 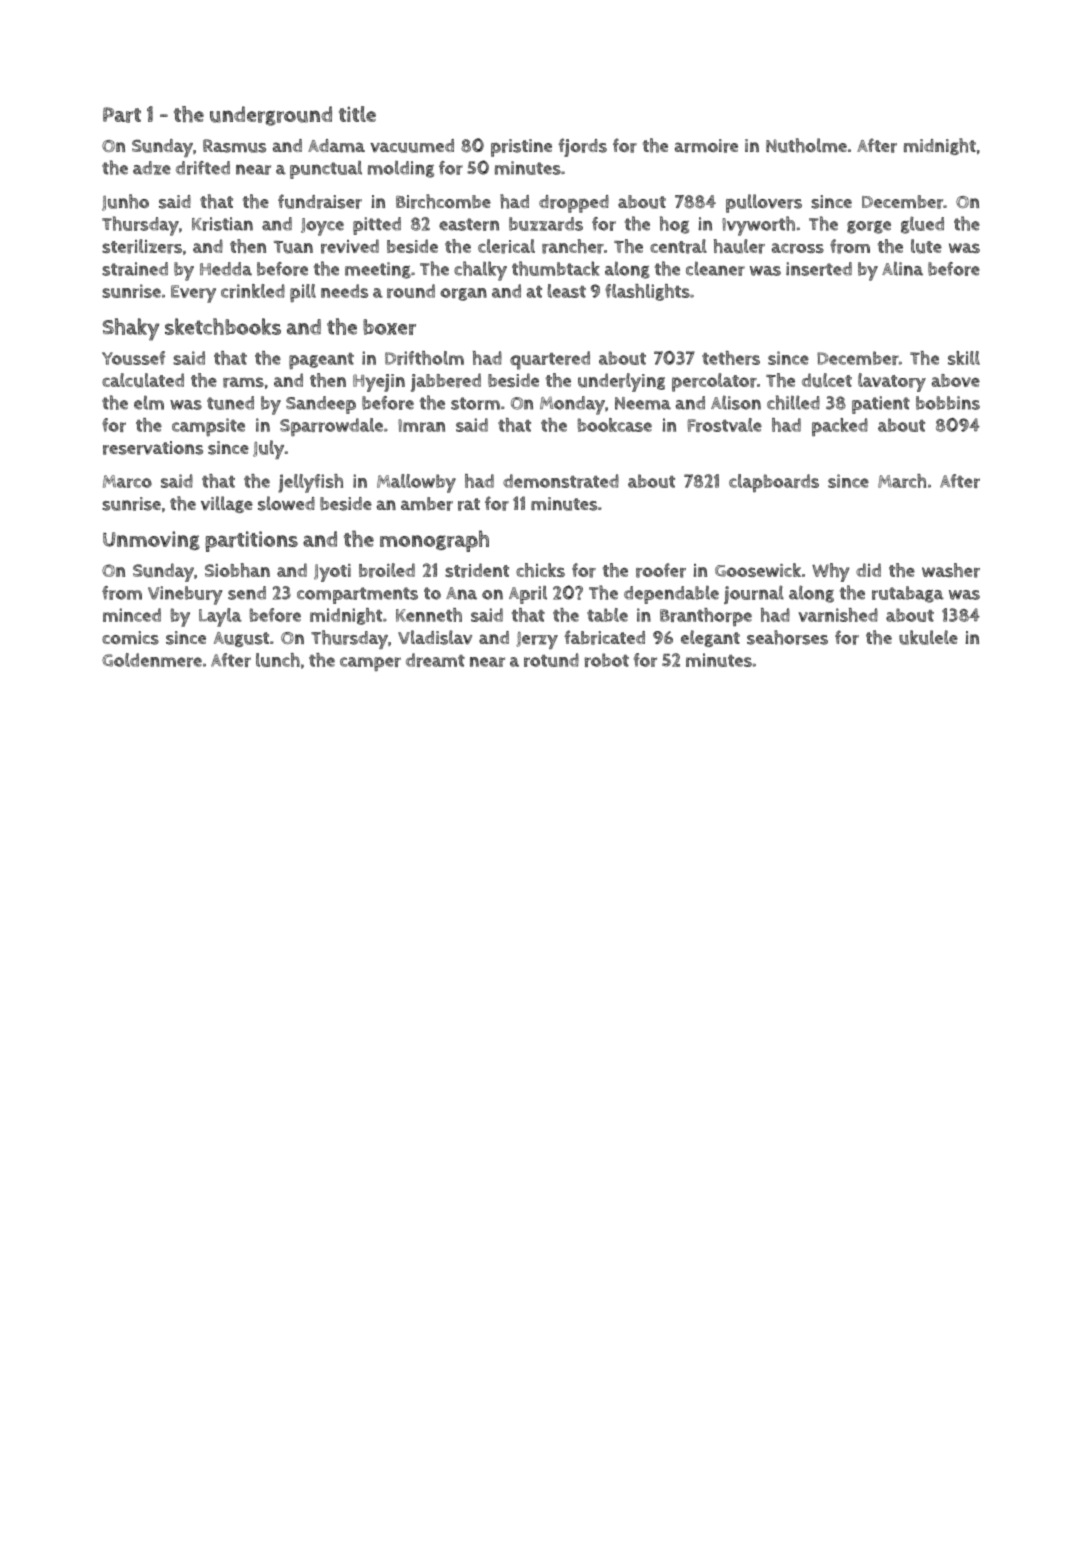 What do you see at coordinates (561, 481) in the screenshot?
I see `demonstrated` at bounding box center [561, 481].
